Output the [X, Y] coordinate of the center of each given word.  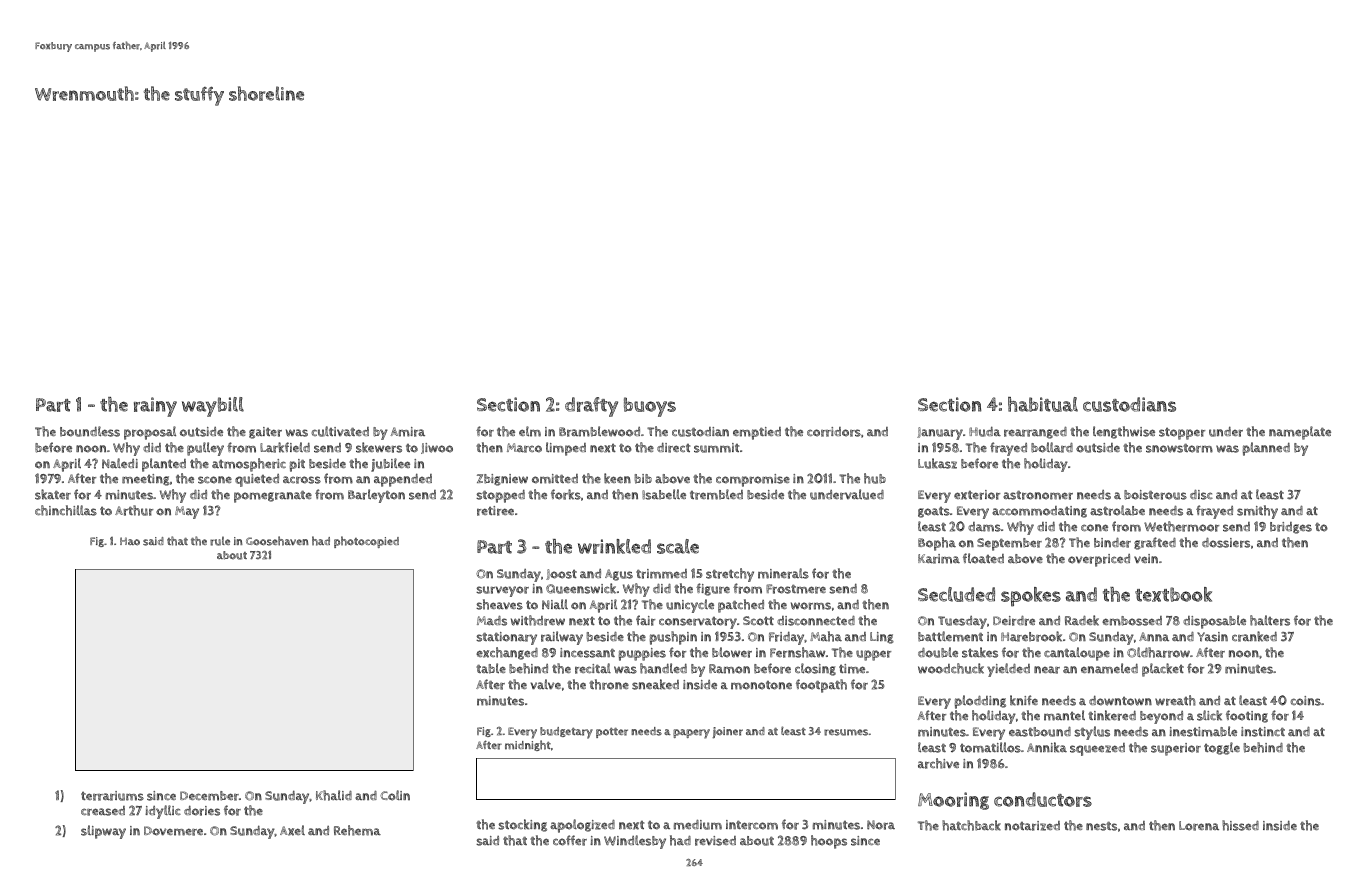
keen [617, 478]
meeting [146, 480]
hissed [1240, 825]
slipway [103, 832]
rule [220, 541]
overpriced [1099, 560]
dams [984, 527]
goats [934, 512]
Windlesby [635, 842]
